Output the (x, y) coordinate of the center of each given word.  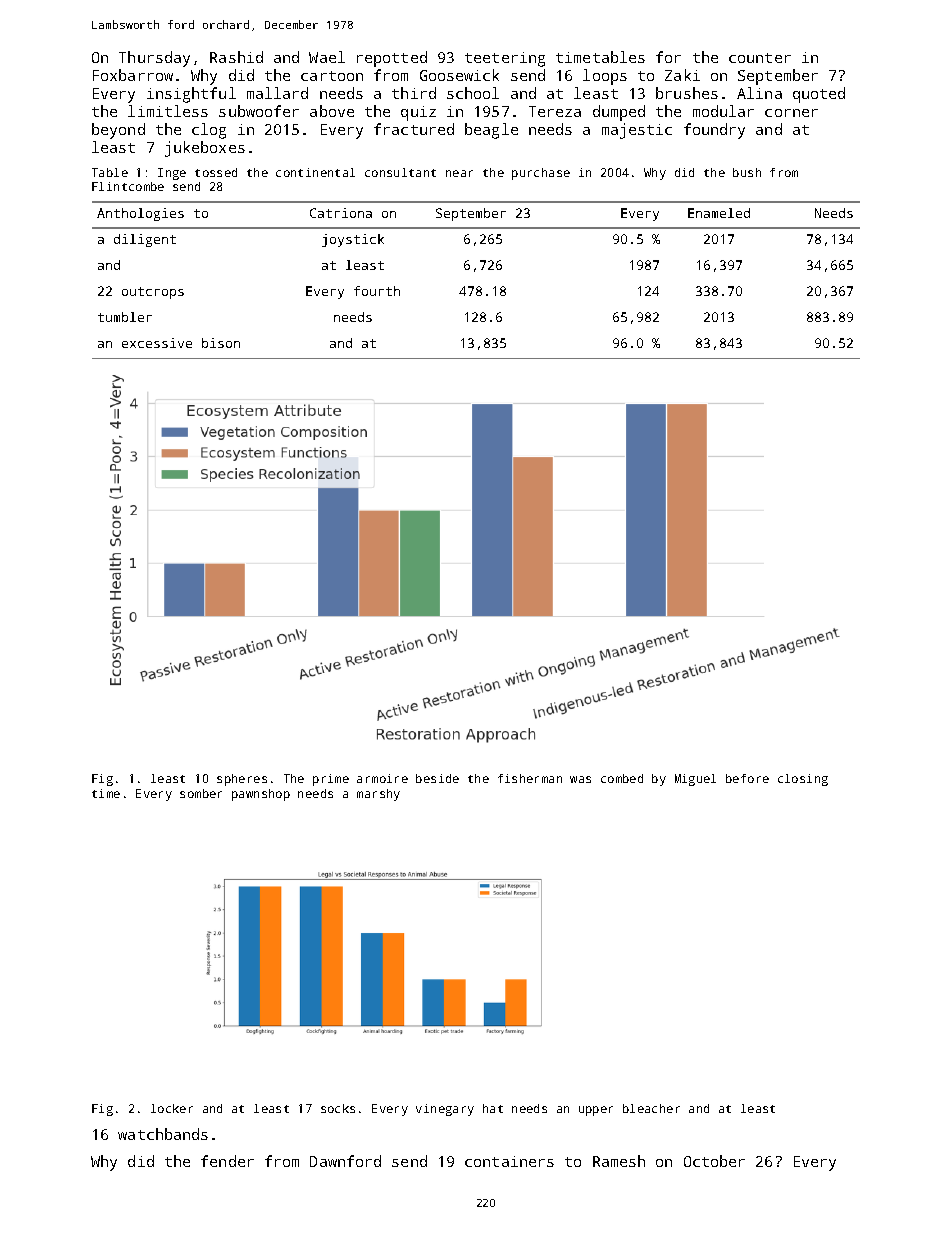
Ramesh (619, 1161)
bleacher (651, 1108)
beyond (118, 131)
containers (509, 1161)
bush (747, 172)
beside (437, 778)
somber (201, 793)
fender (227, 1161)
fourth (377, 291)
